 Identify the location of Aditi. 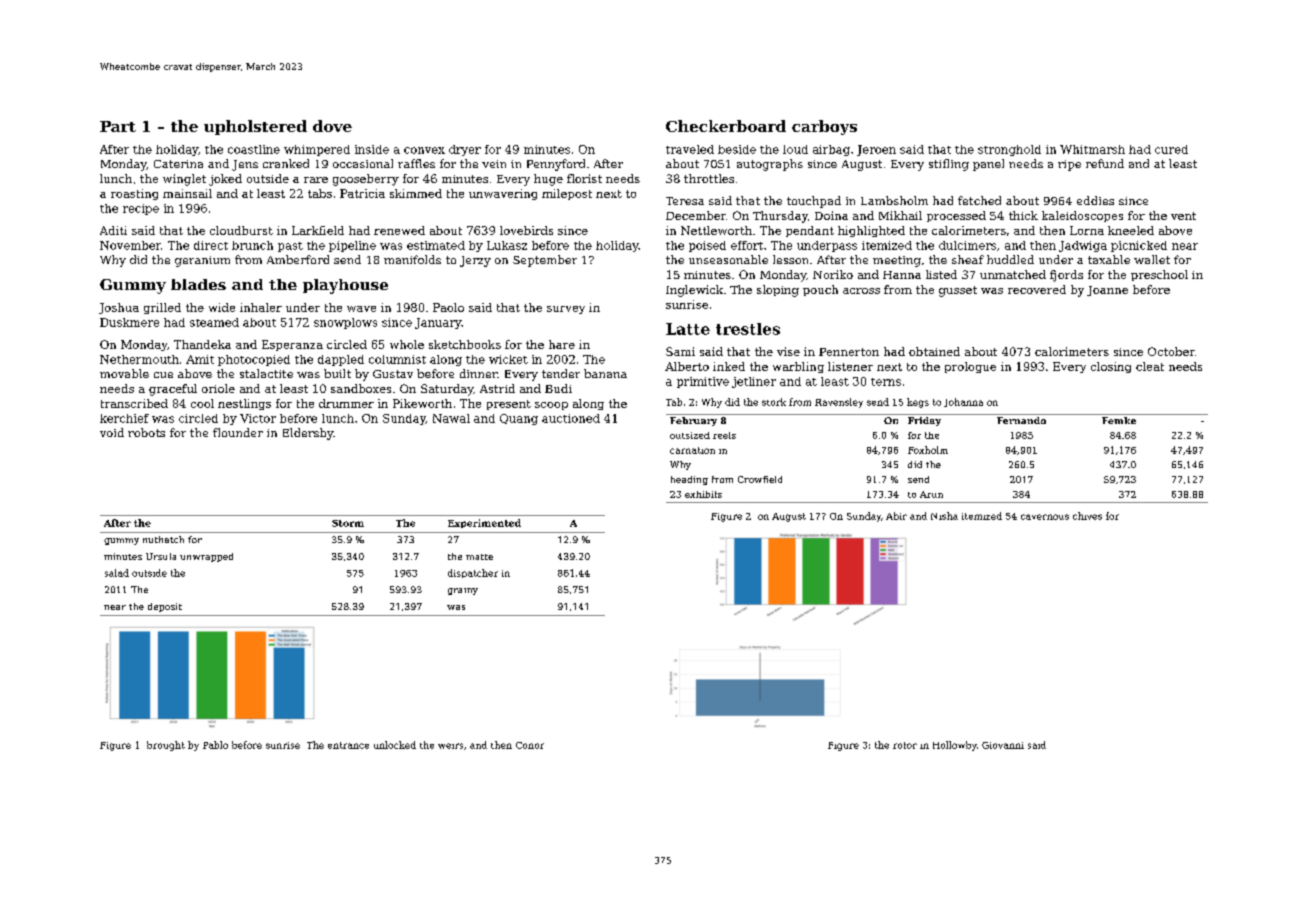
(113, 230).
